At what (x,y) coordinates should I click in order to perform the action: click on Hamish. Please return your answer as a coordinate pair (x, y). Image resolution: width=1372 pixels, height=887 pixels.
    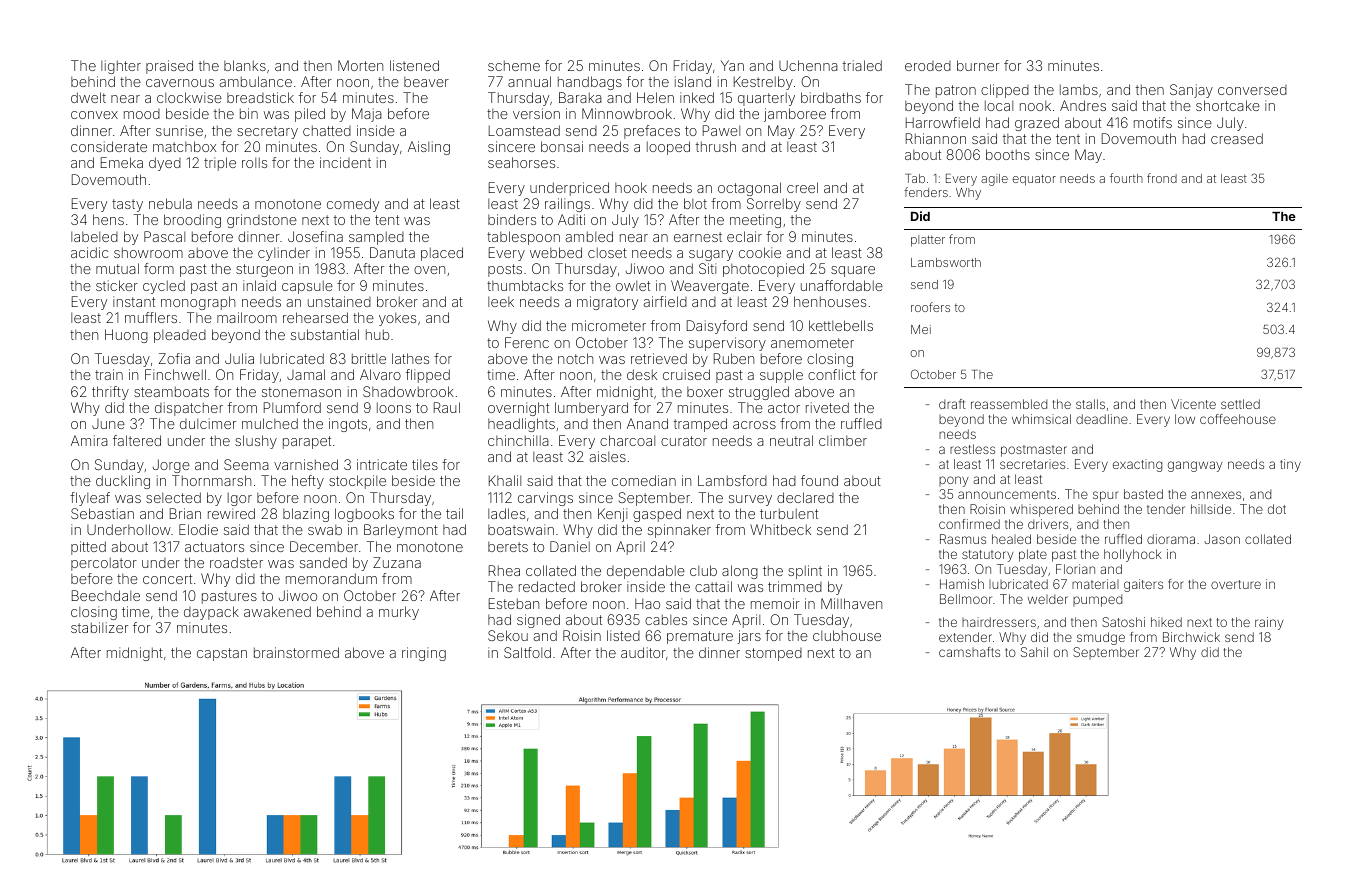
    Looking at the image, I should click on (962, 584).
